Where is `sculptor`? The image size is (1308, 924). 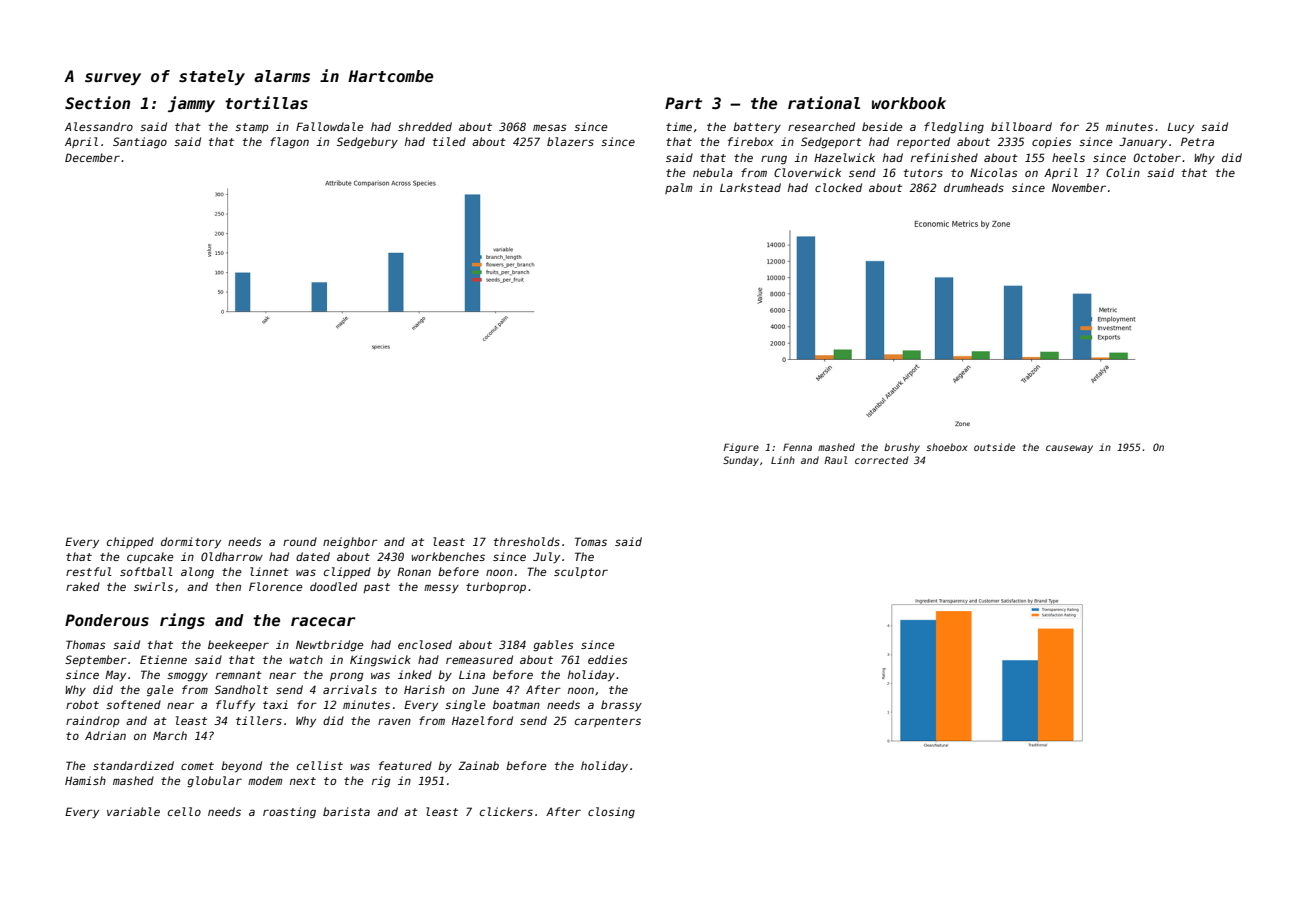 sculptor is located at coordinates (581, 572).
